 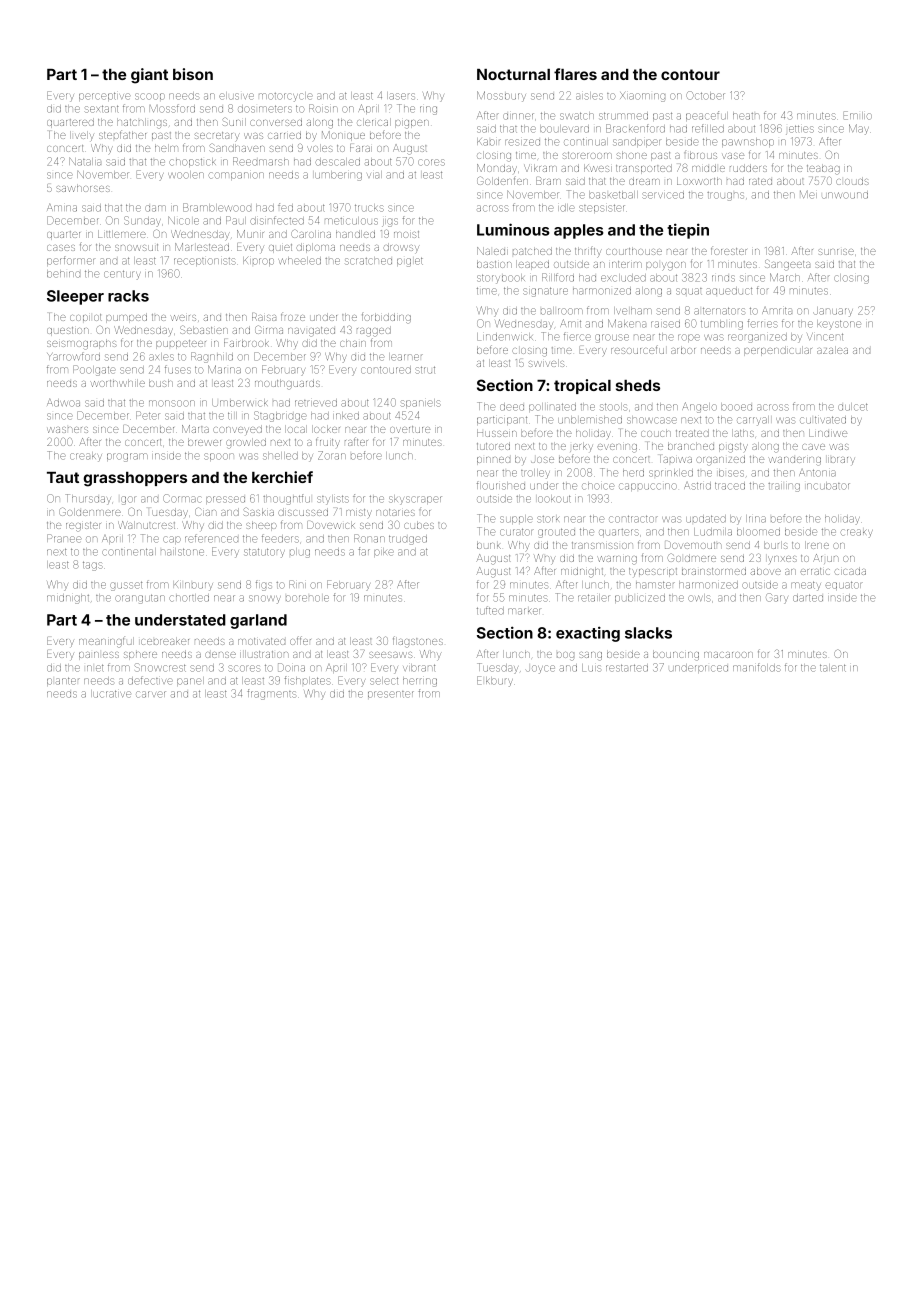 I want to click on trudged, so click(x=408, y=540).
